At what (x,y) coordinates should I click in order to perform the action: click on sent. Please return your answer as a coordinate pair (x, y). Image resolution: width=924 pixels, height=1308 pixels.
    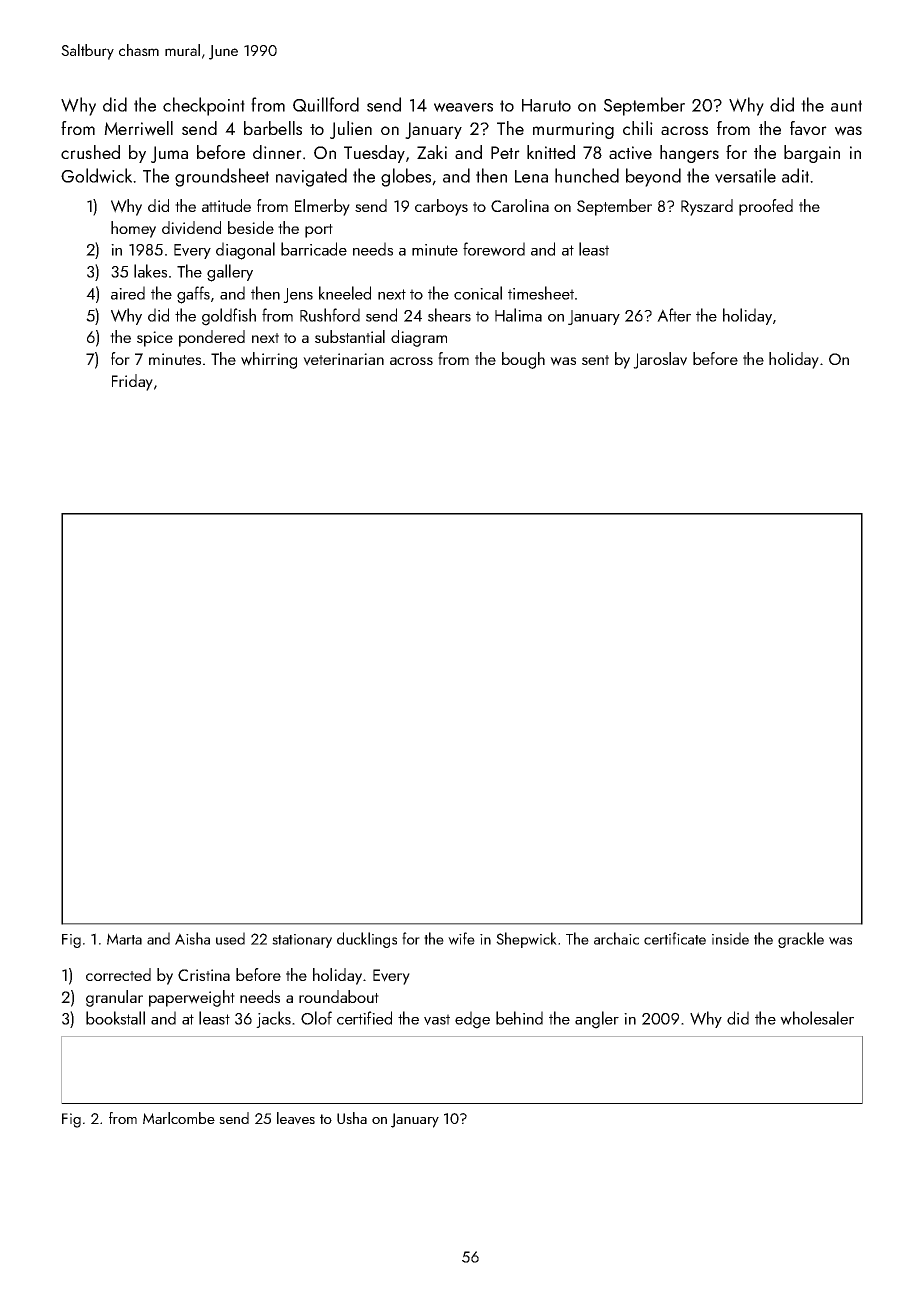
    Looking at the image, I should click on (595, 360).
